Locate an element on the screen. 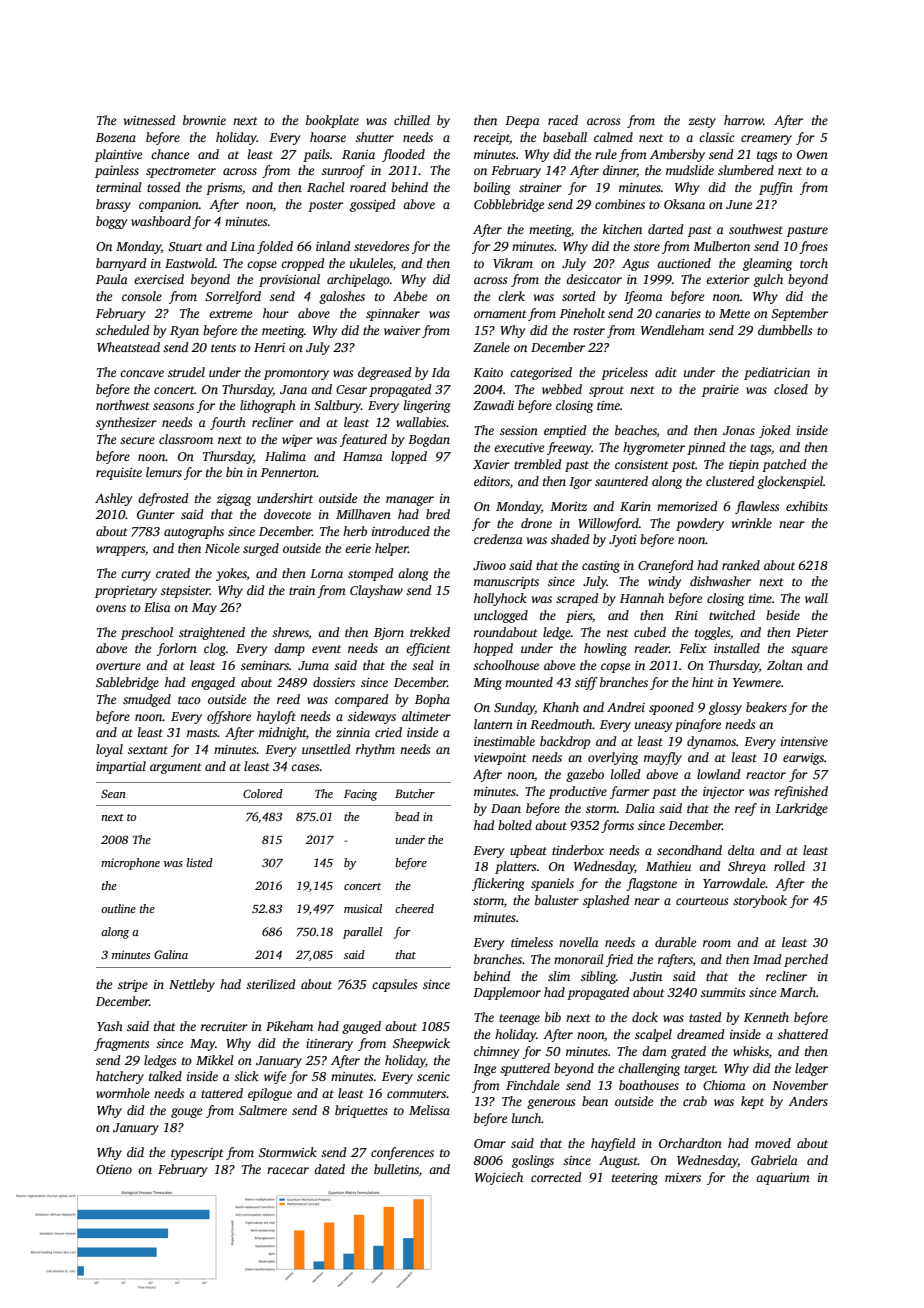  Yash is located at coordinates (110, 1026).
